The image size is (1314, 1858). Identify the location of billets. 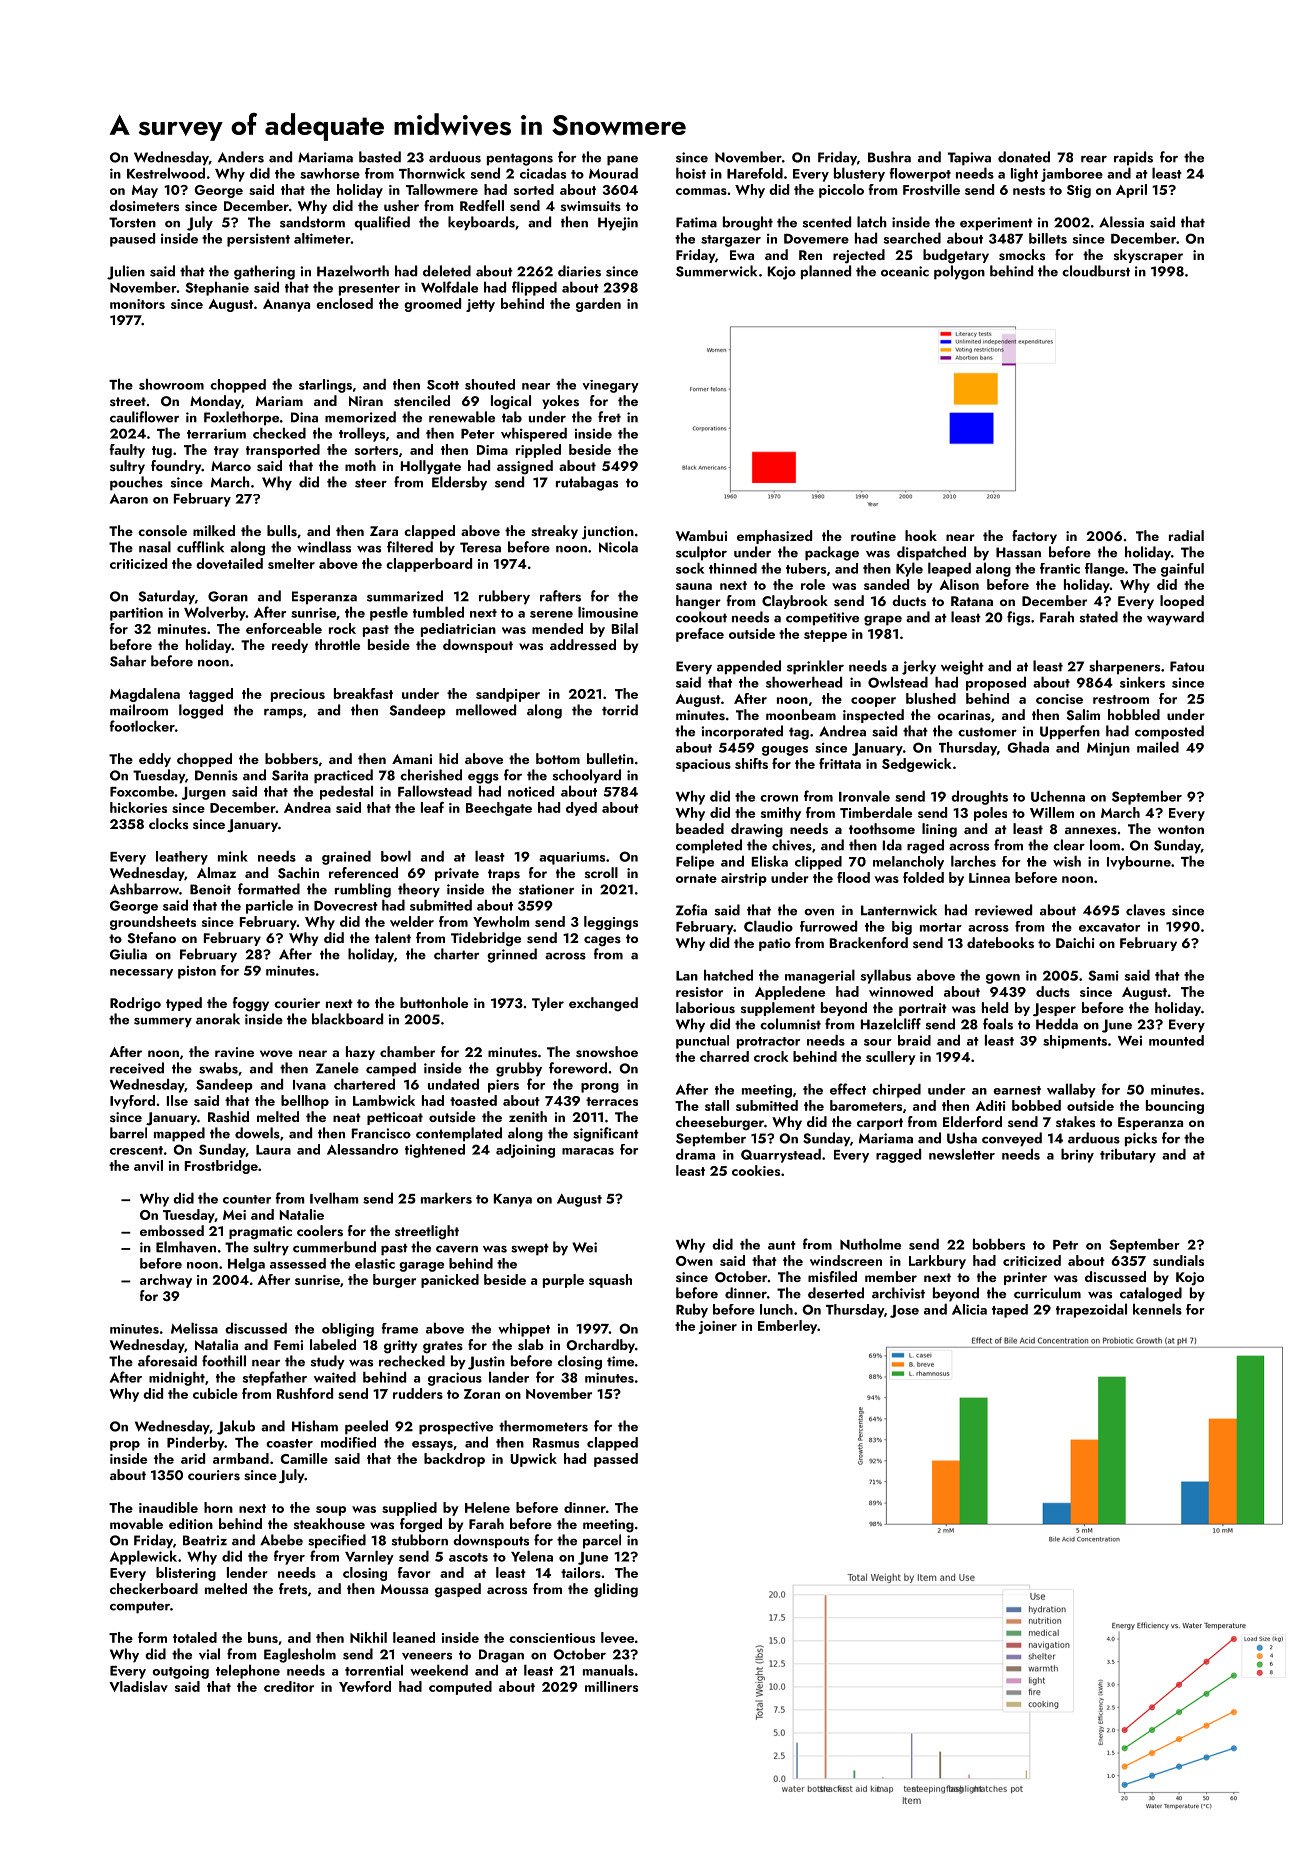
(1048, 238).
